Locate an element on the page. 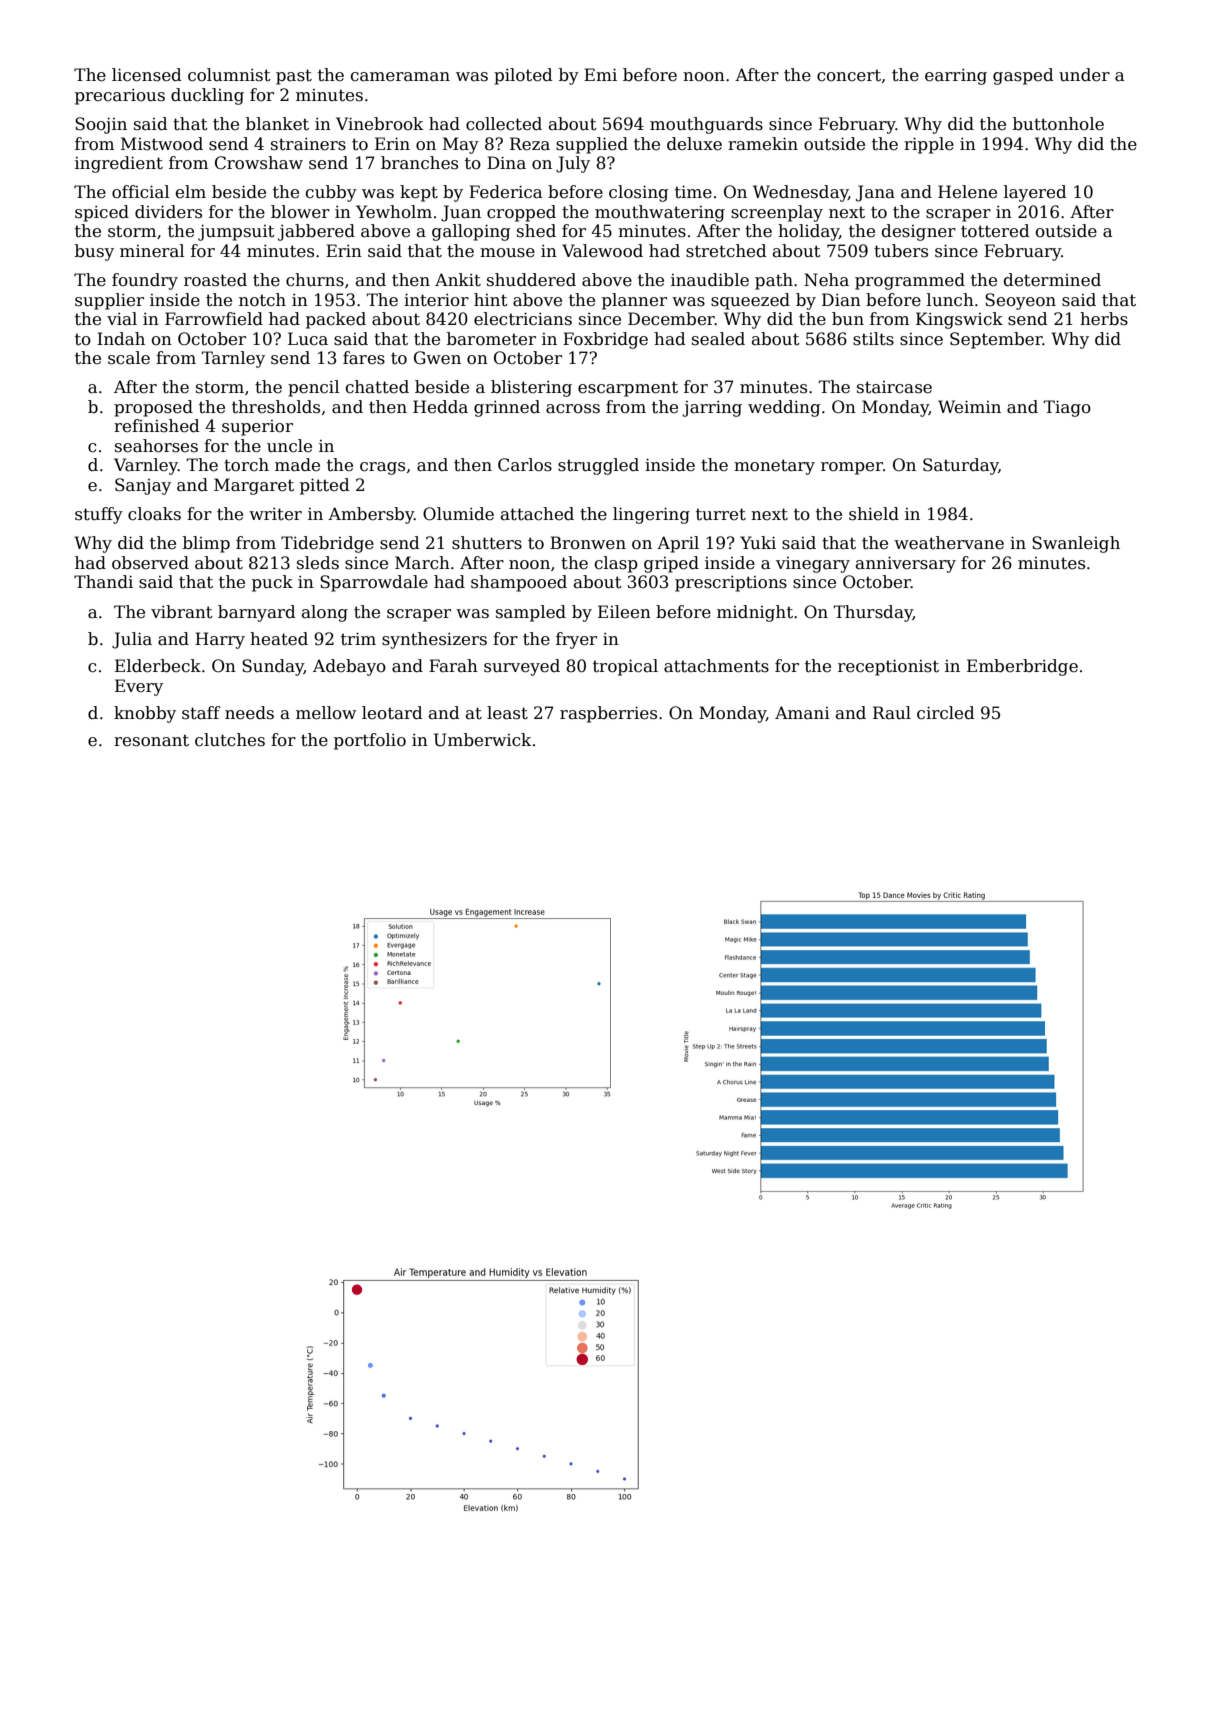 Image resolution: width=1213 pixels, height=1715 pixels. across is located at coordinates (573, 409).
